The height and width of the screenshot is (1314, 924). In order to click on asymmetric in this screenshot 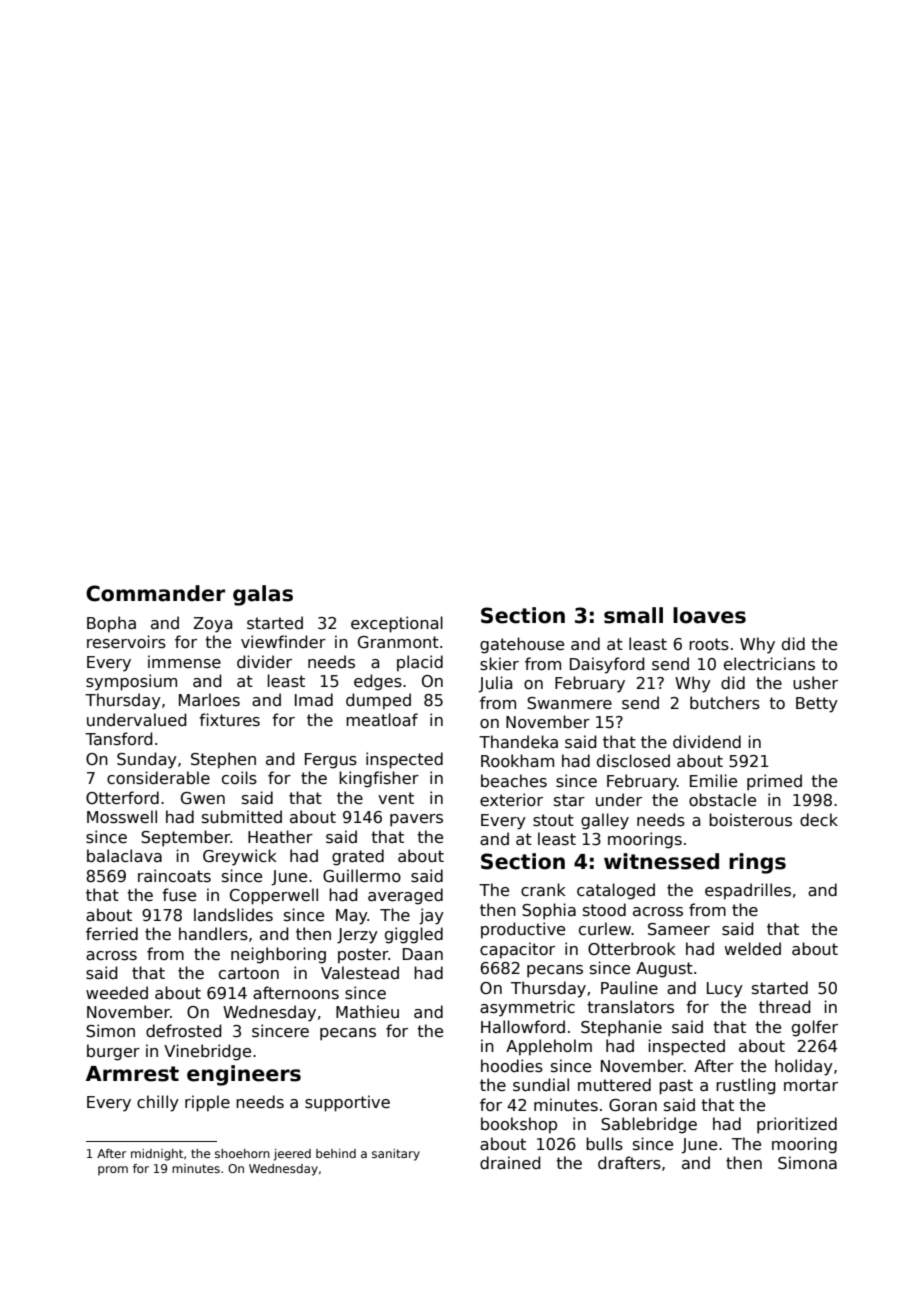, I will do `click(527, 1008)`.
